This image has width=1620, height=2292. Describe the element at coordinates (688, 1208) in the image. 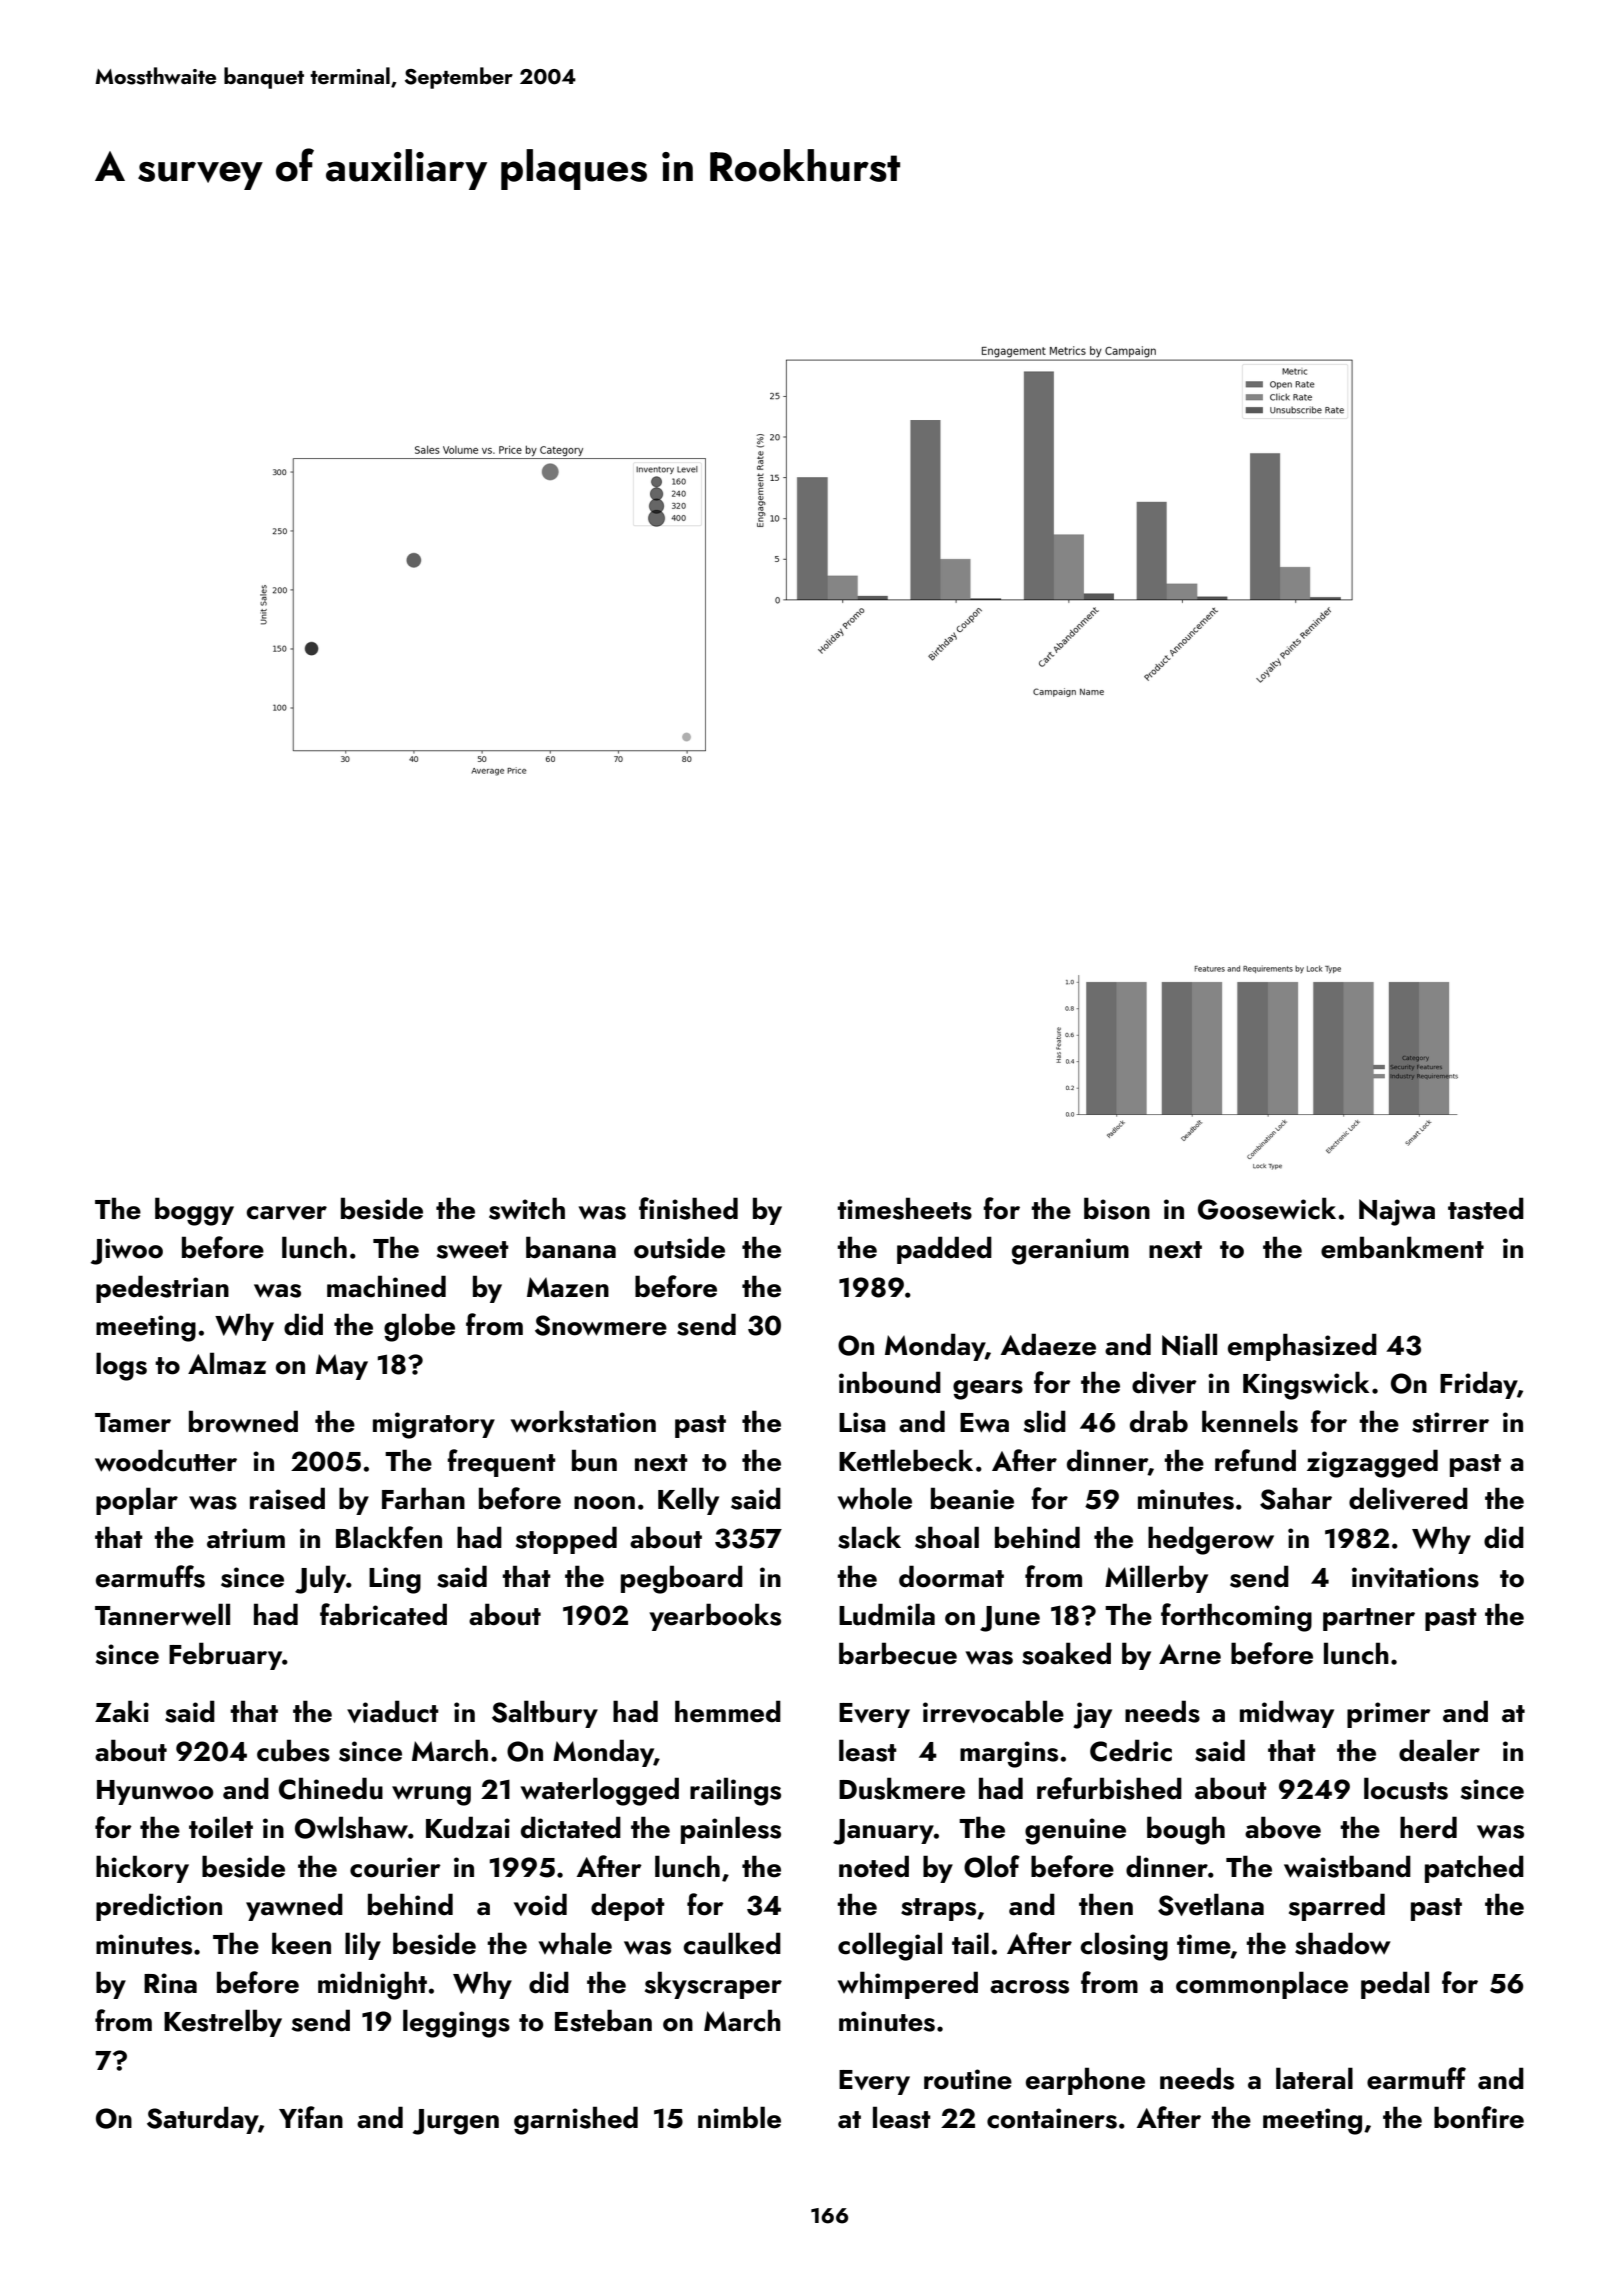

I see `finished` at that location.
